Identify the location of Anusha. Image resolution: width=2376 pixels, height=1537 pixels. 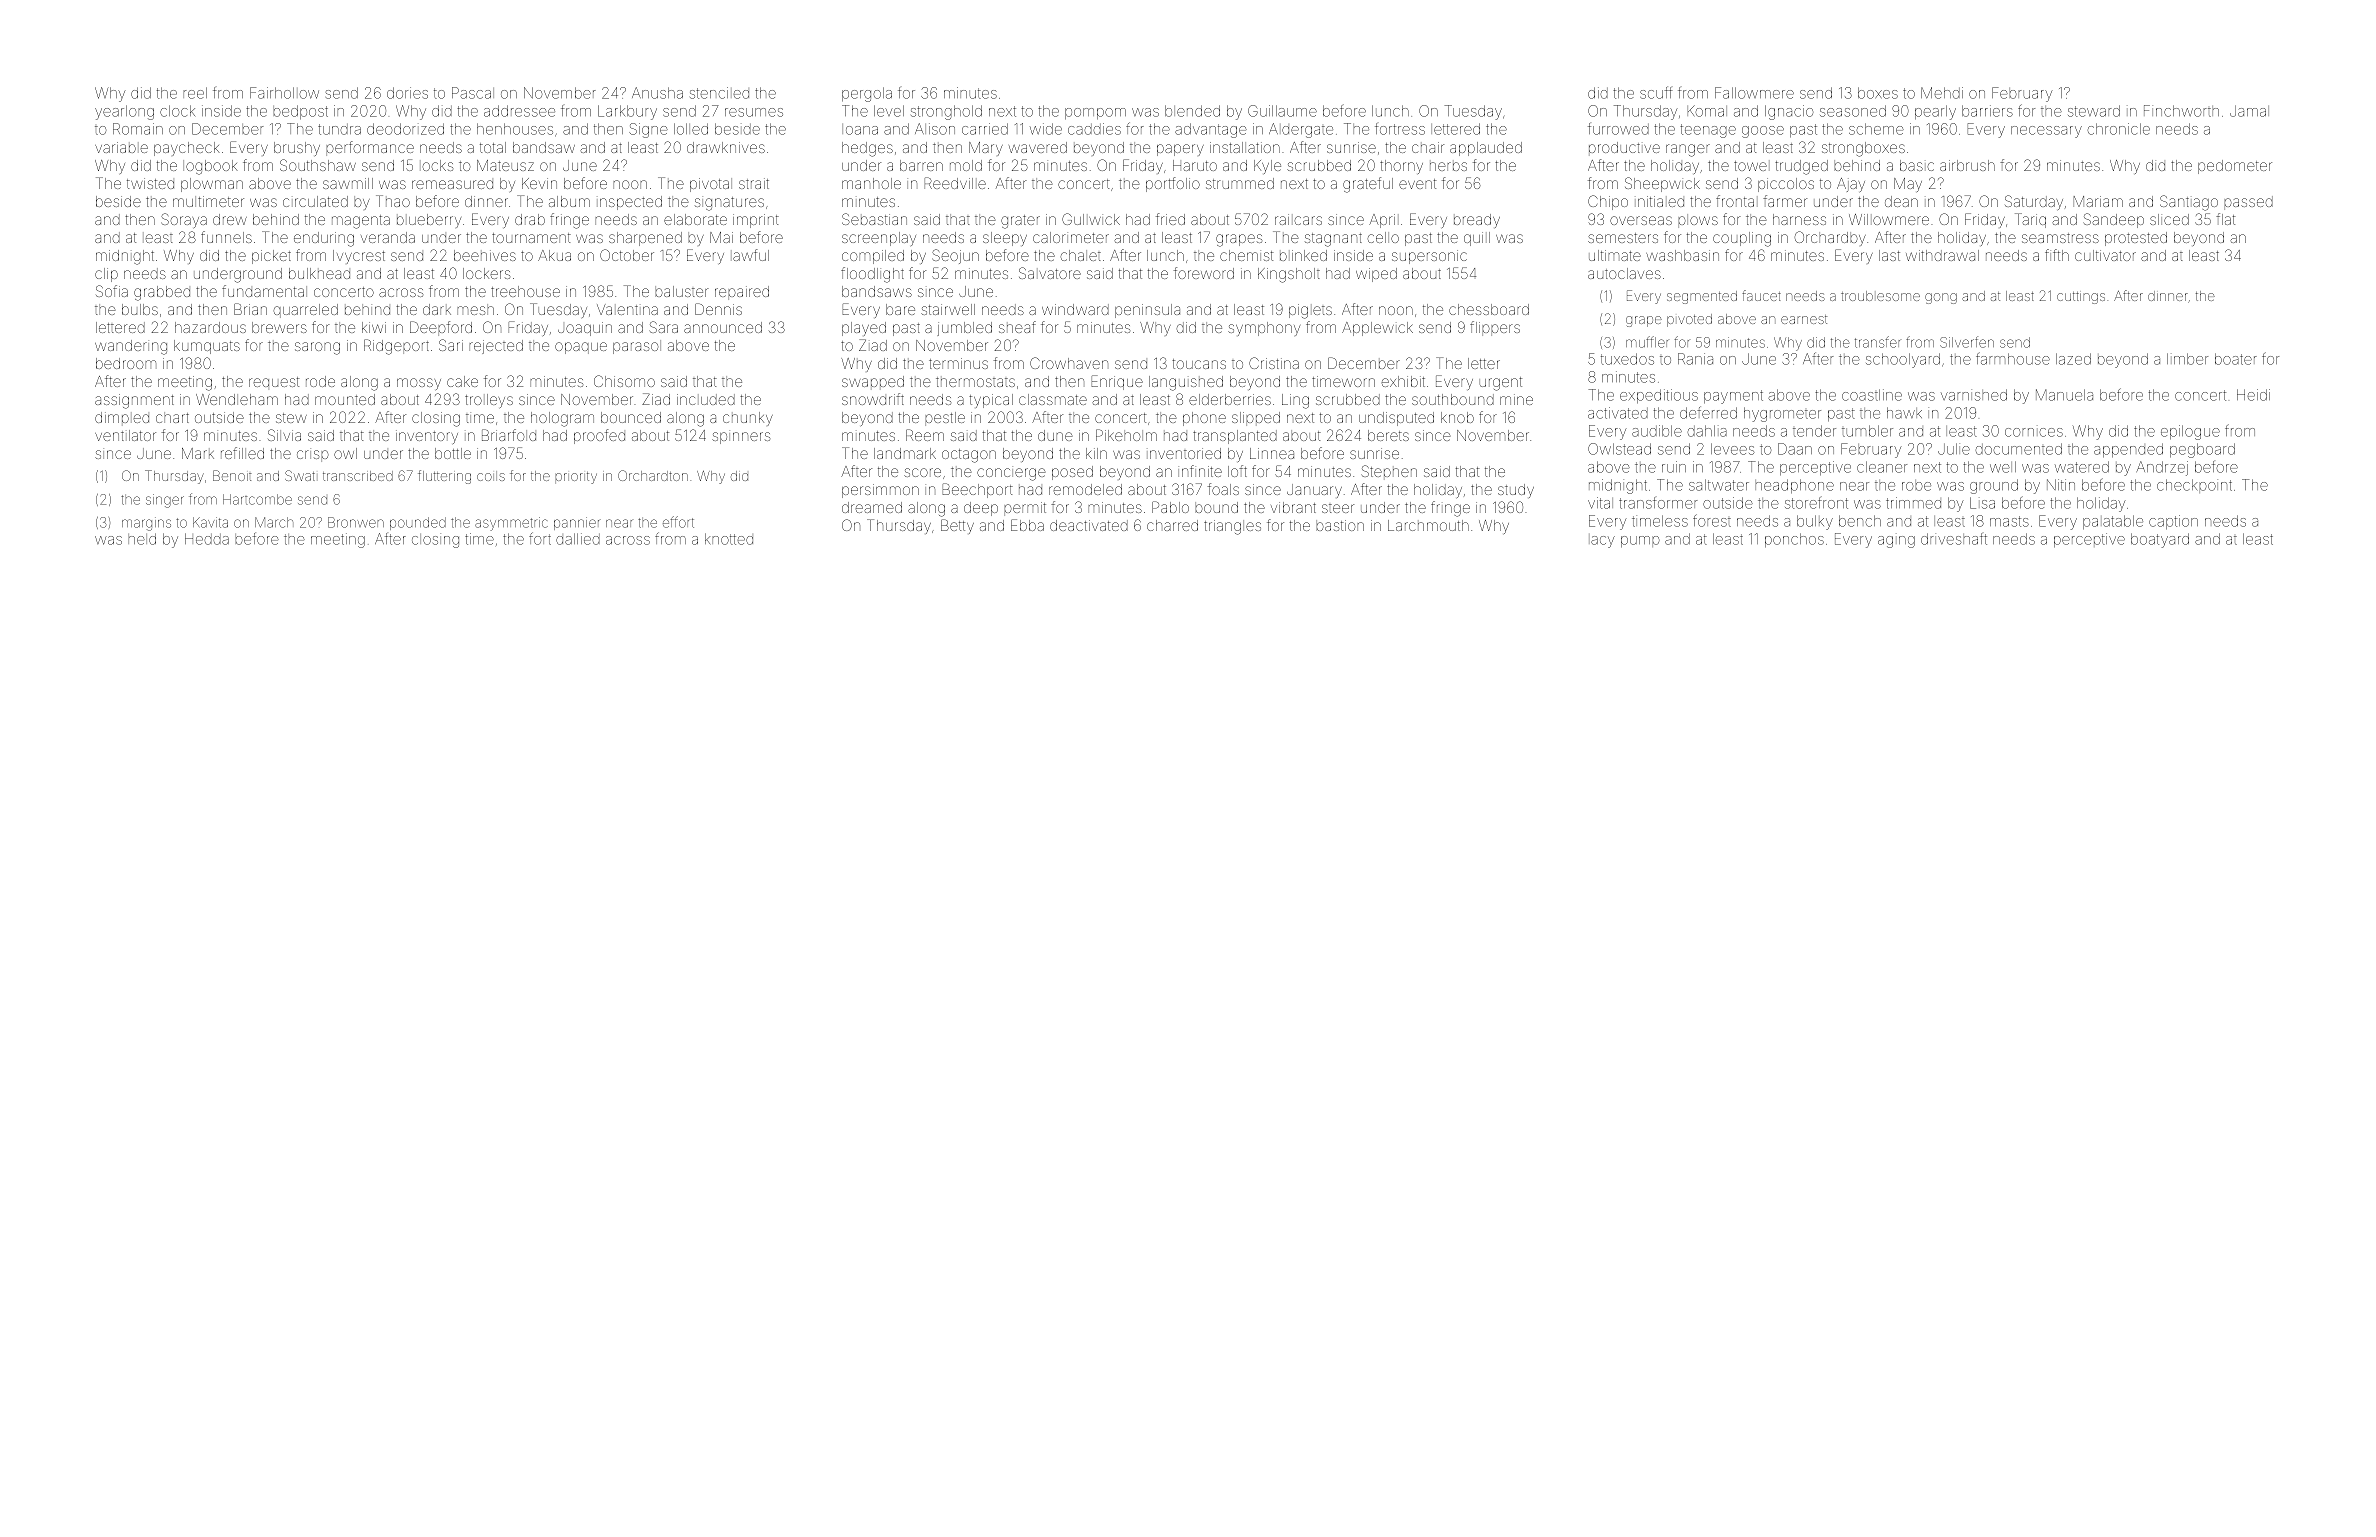
(657, 93).
